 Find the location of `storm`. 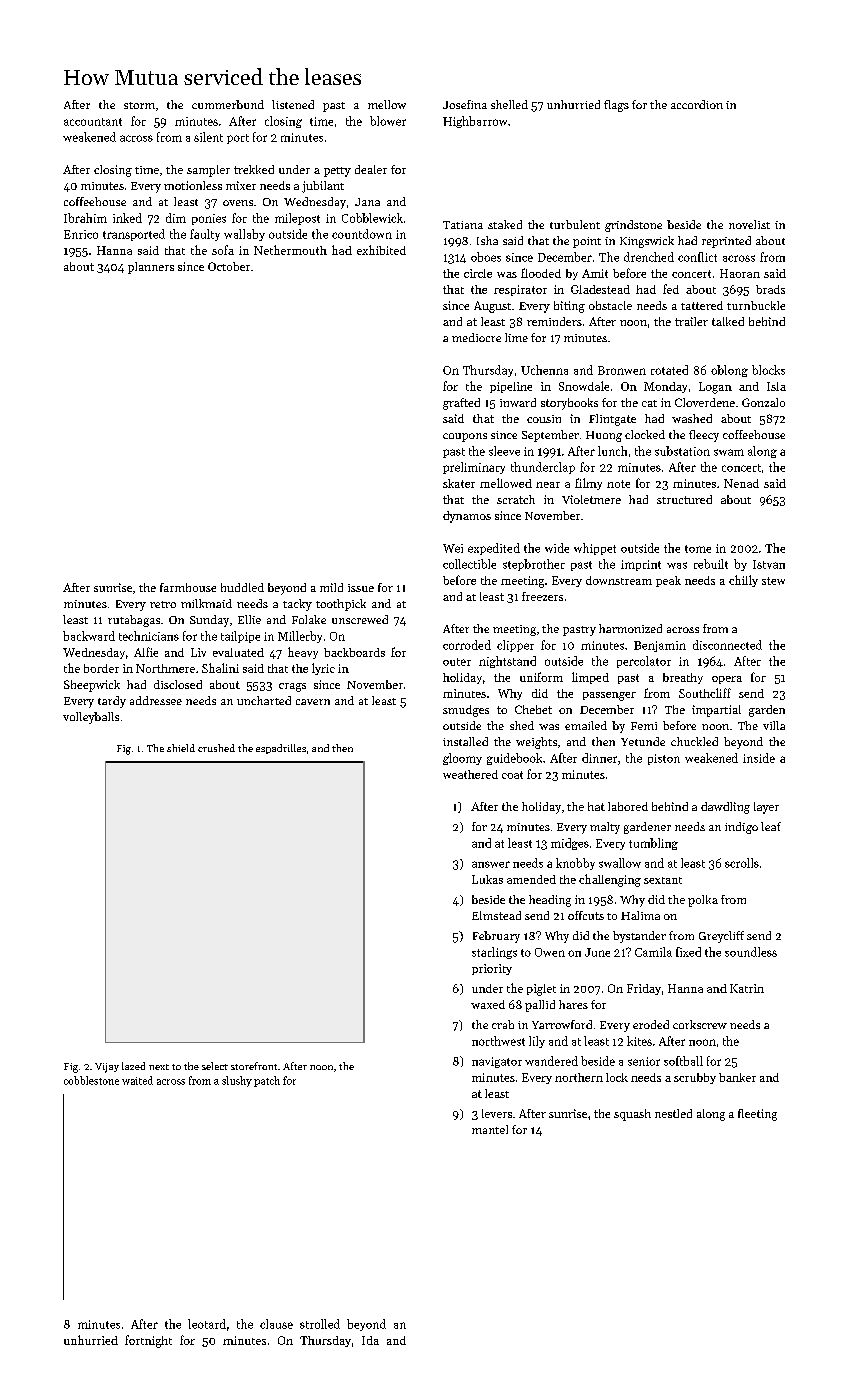

storm is located at coordinates (139, 105).
